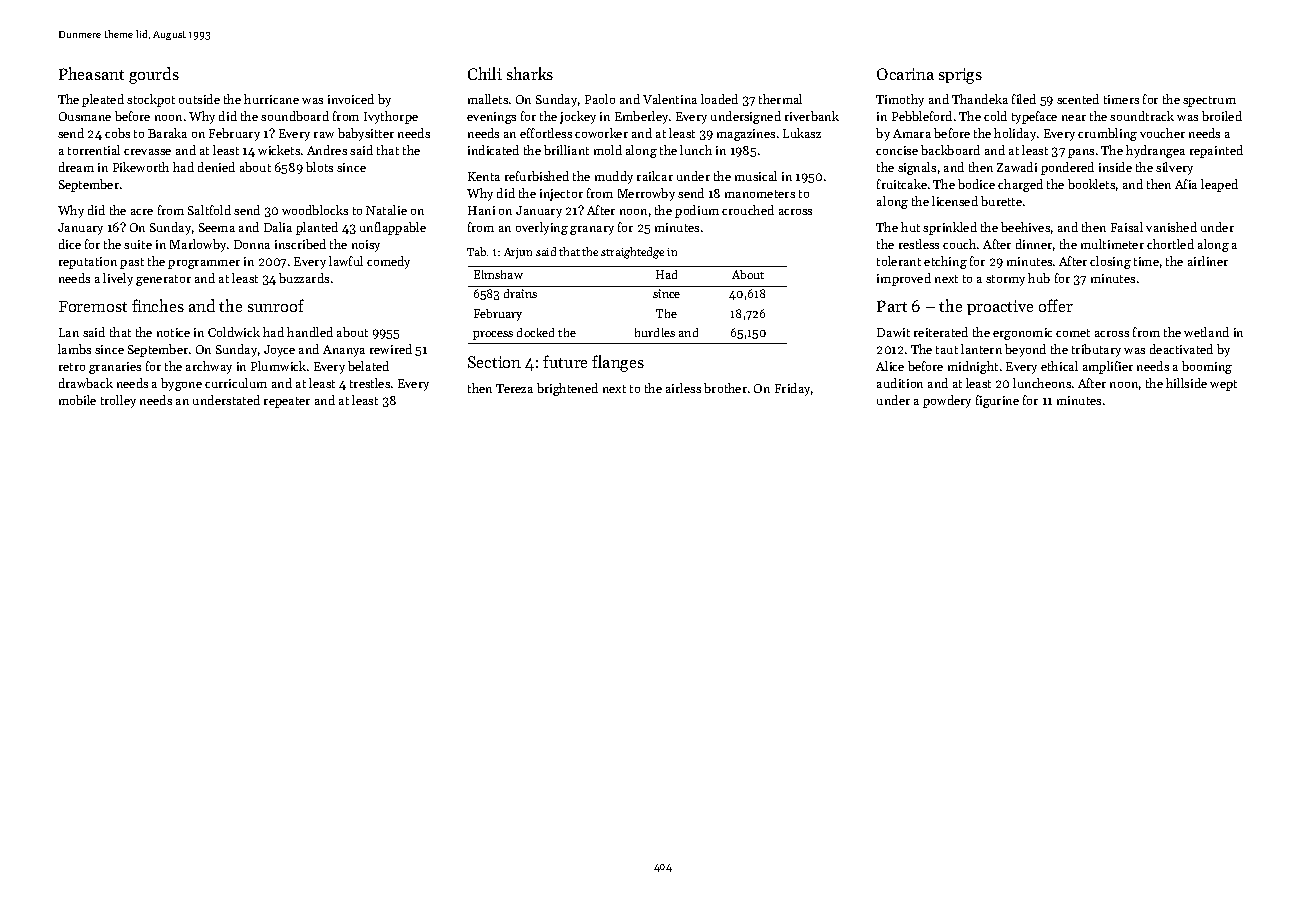 The height and width of the page is (924, 1308). What do you see at coordinates (386, 210) in the page?
I see `Natalie` at bounding box center [386, 210].
